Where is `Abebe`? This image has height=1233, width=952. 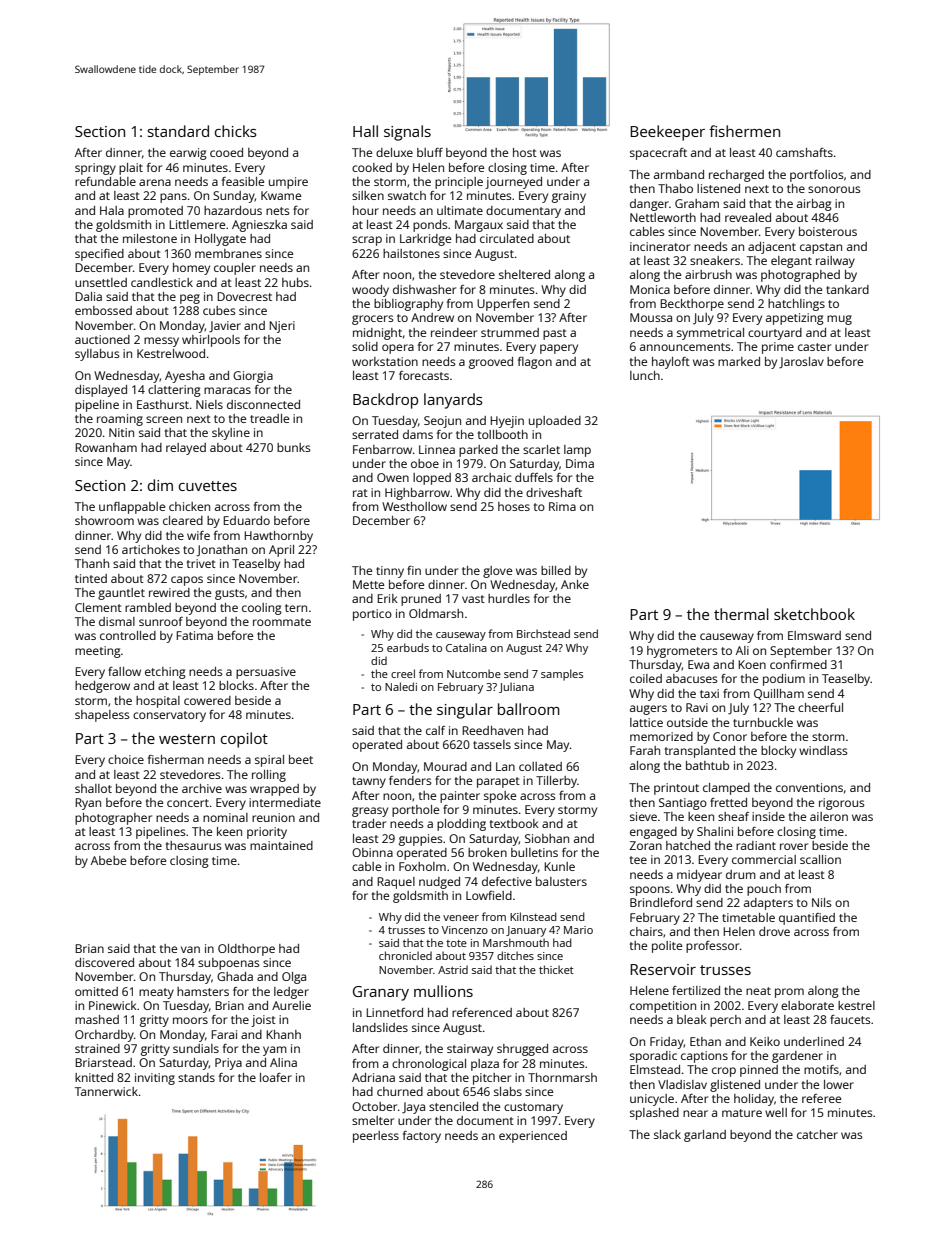 Abebe is located at coordinates (108, 860).
